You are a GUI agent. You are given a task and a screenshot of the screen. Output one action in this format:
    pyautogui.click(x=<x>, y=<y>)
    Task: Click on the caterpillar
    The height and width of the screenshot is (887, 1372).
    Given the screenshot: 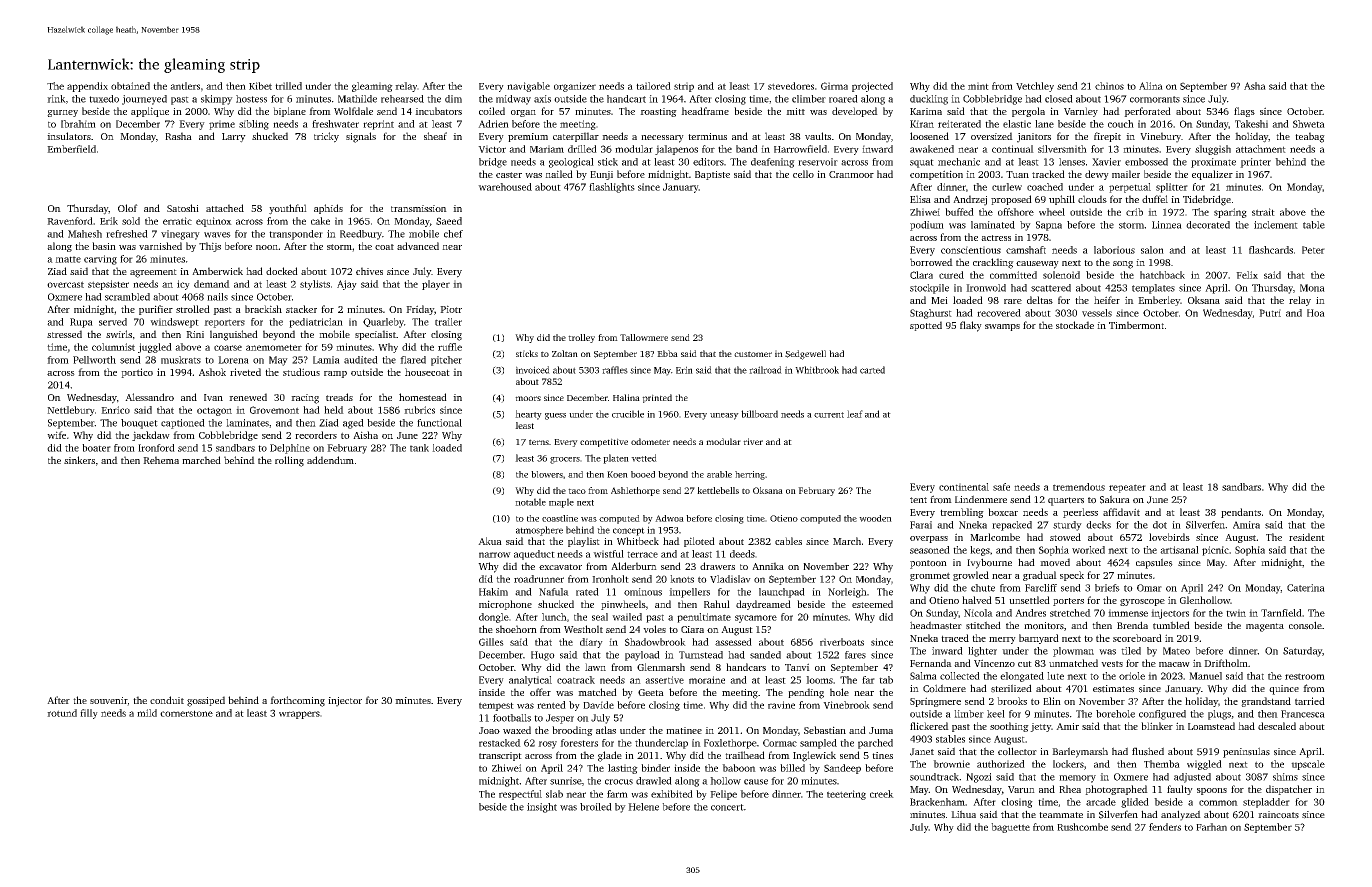 What is the action you would take?
    pyautogui.click(x=576, y=137)
